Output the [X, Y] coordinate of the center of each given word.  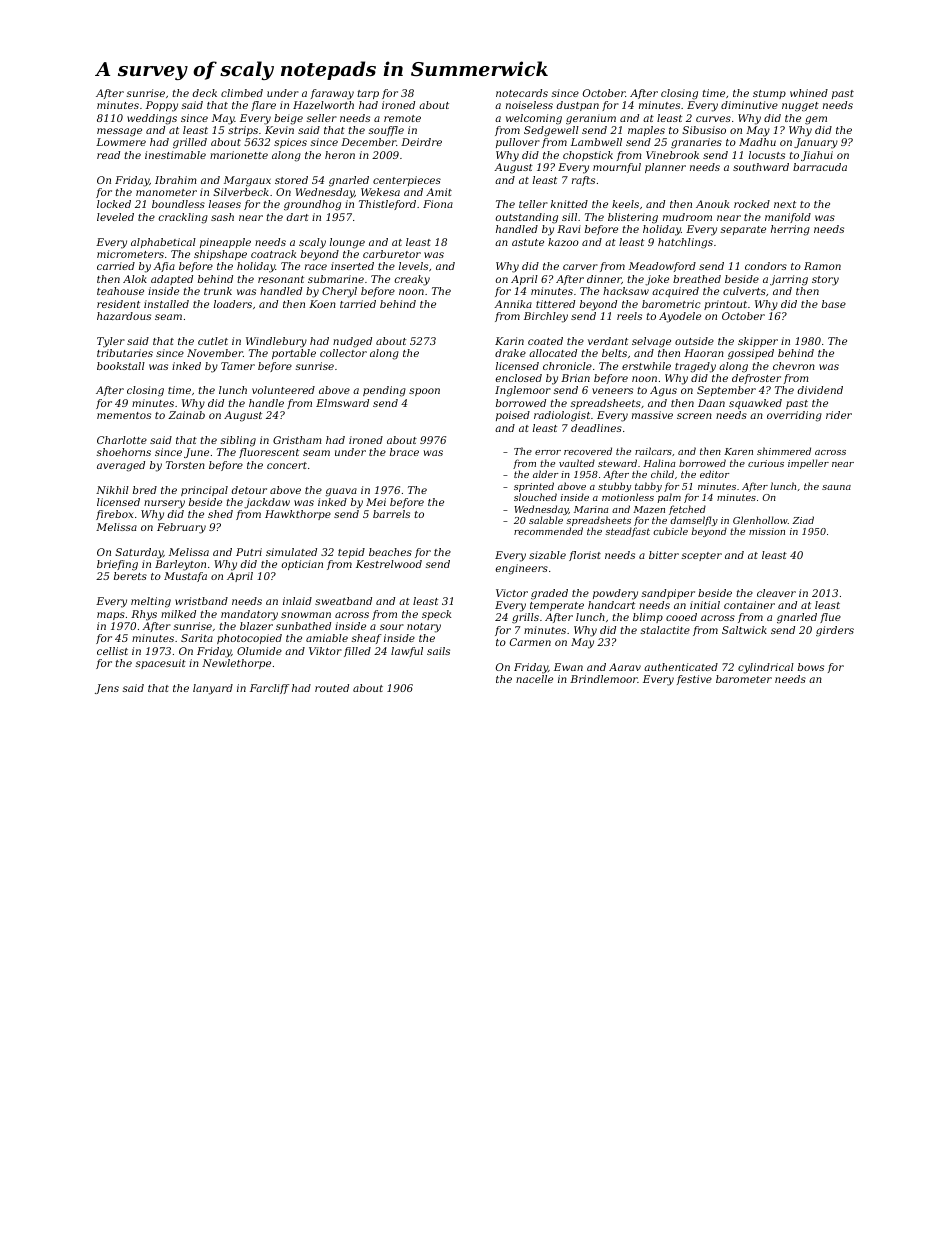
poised [513, 416]
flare [263, 106]
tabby [648, 487]
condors [766, 266]
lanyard [213, 689]
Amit [439, 192]
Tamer [238, 366]
